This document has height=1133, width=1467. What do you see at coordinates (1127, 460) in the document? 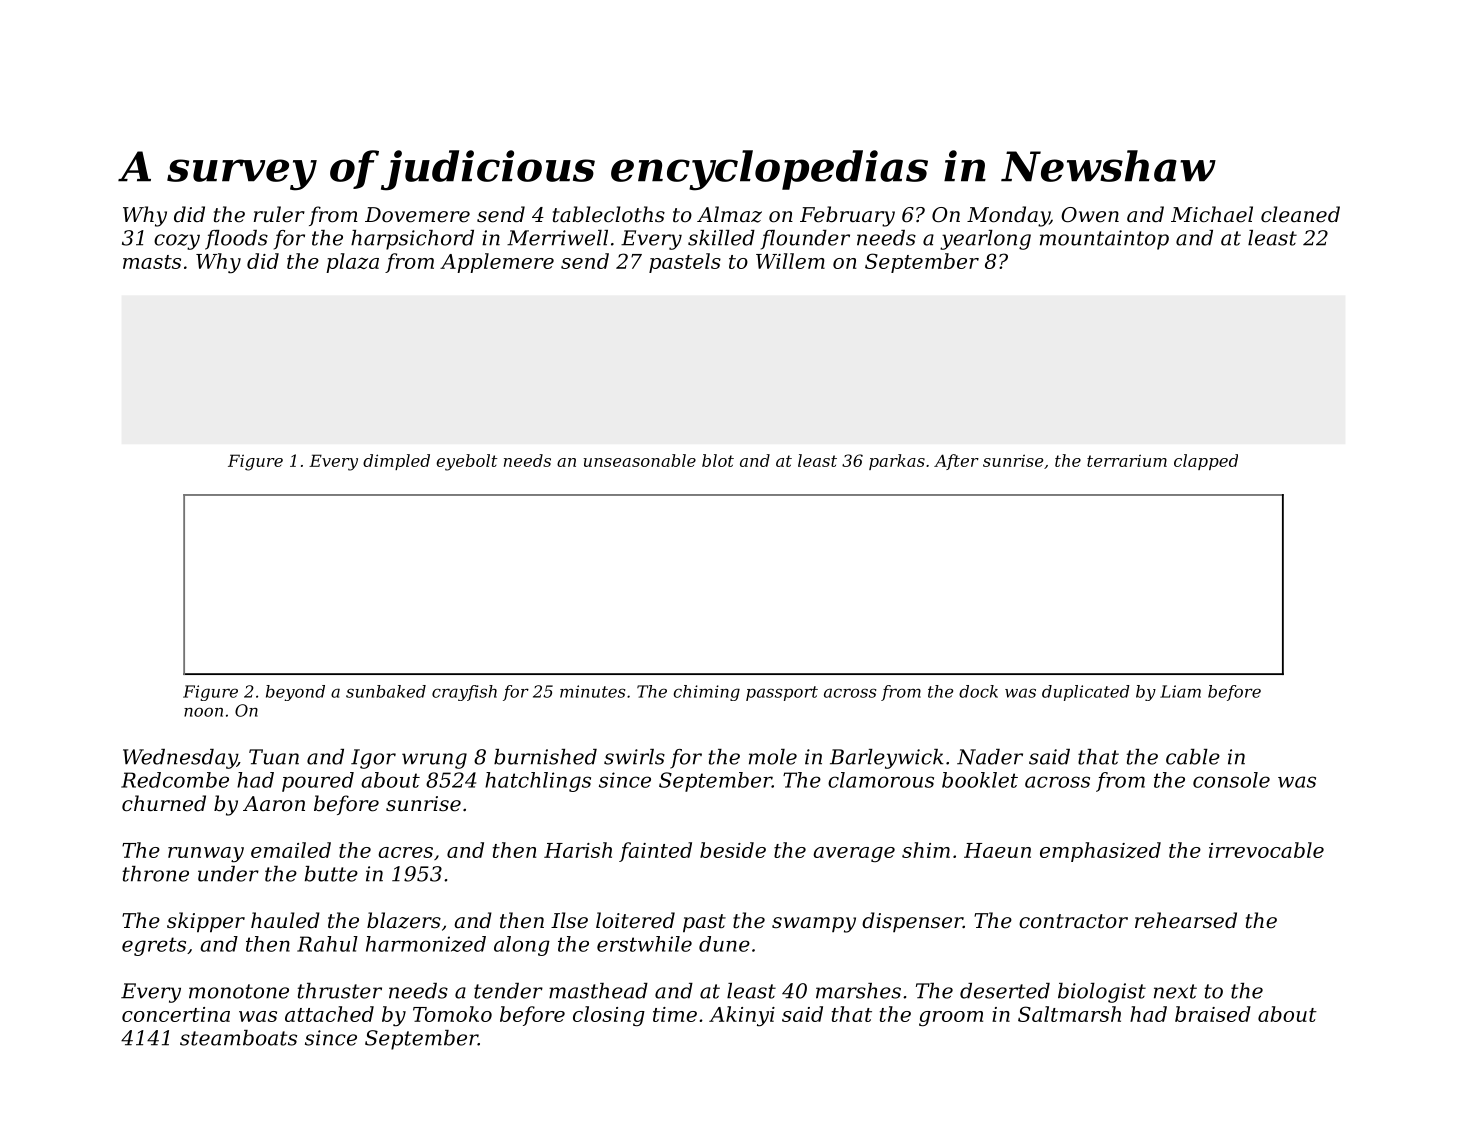
I see `terrarium` at bounding box center [1127, 460].
